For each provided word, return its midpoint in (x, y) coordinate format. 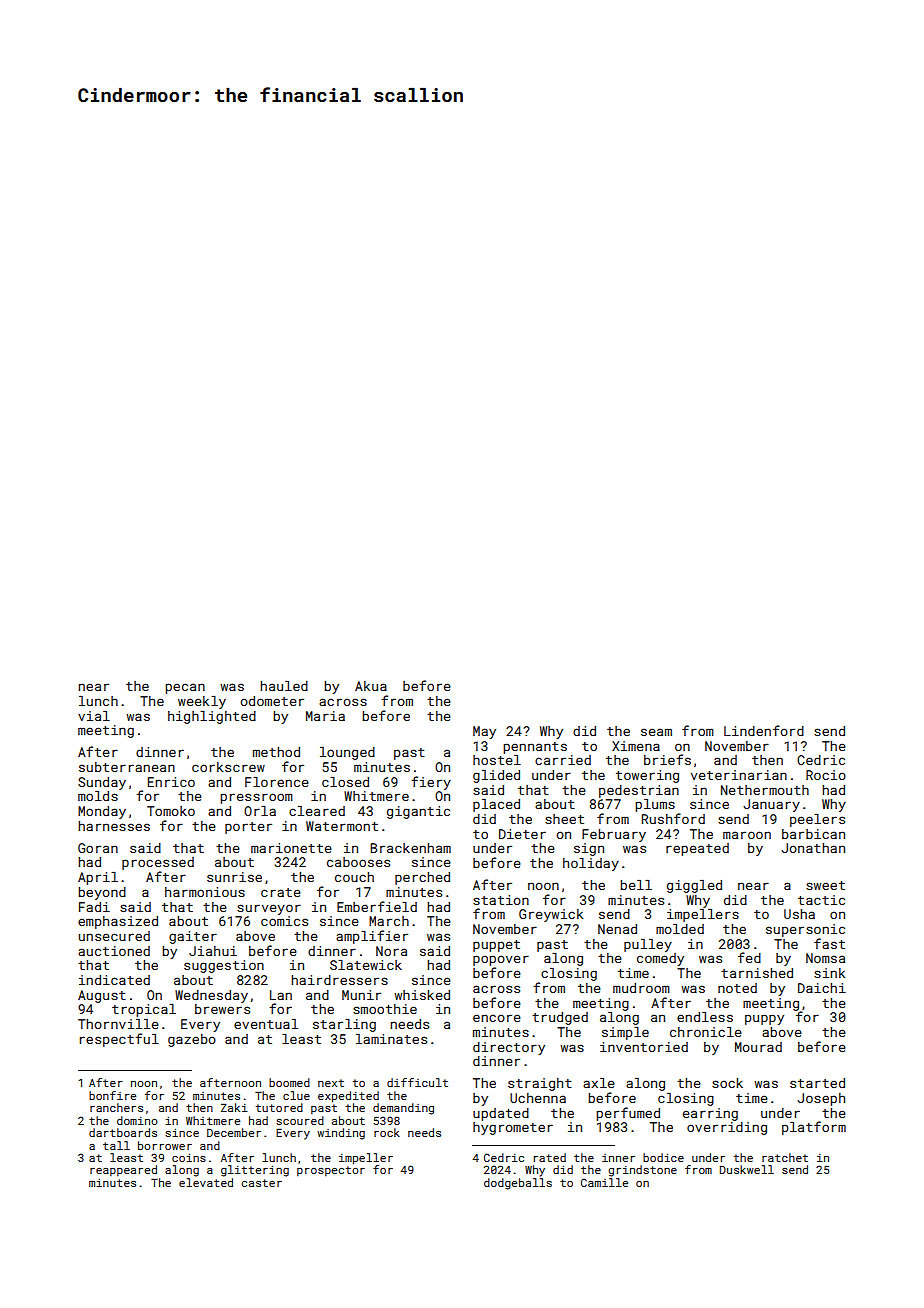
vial (94, 716)
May (484, 732)
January (771, 805)
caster (262, 1183)
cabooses (358, 862)
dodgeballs (518, 1184)
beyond (102, 893)
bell (636, 885)
